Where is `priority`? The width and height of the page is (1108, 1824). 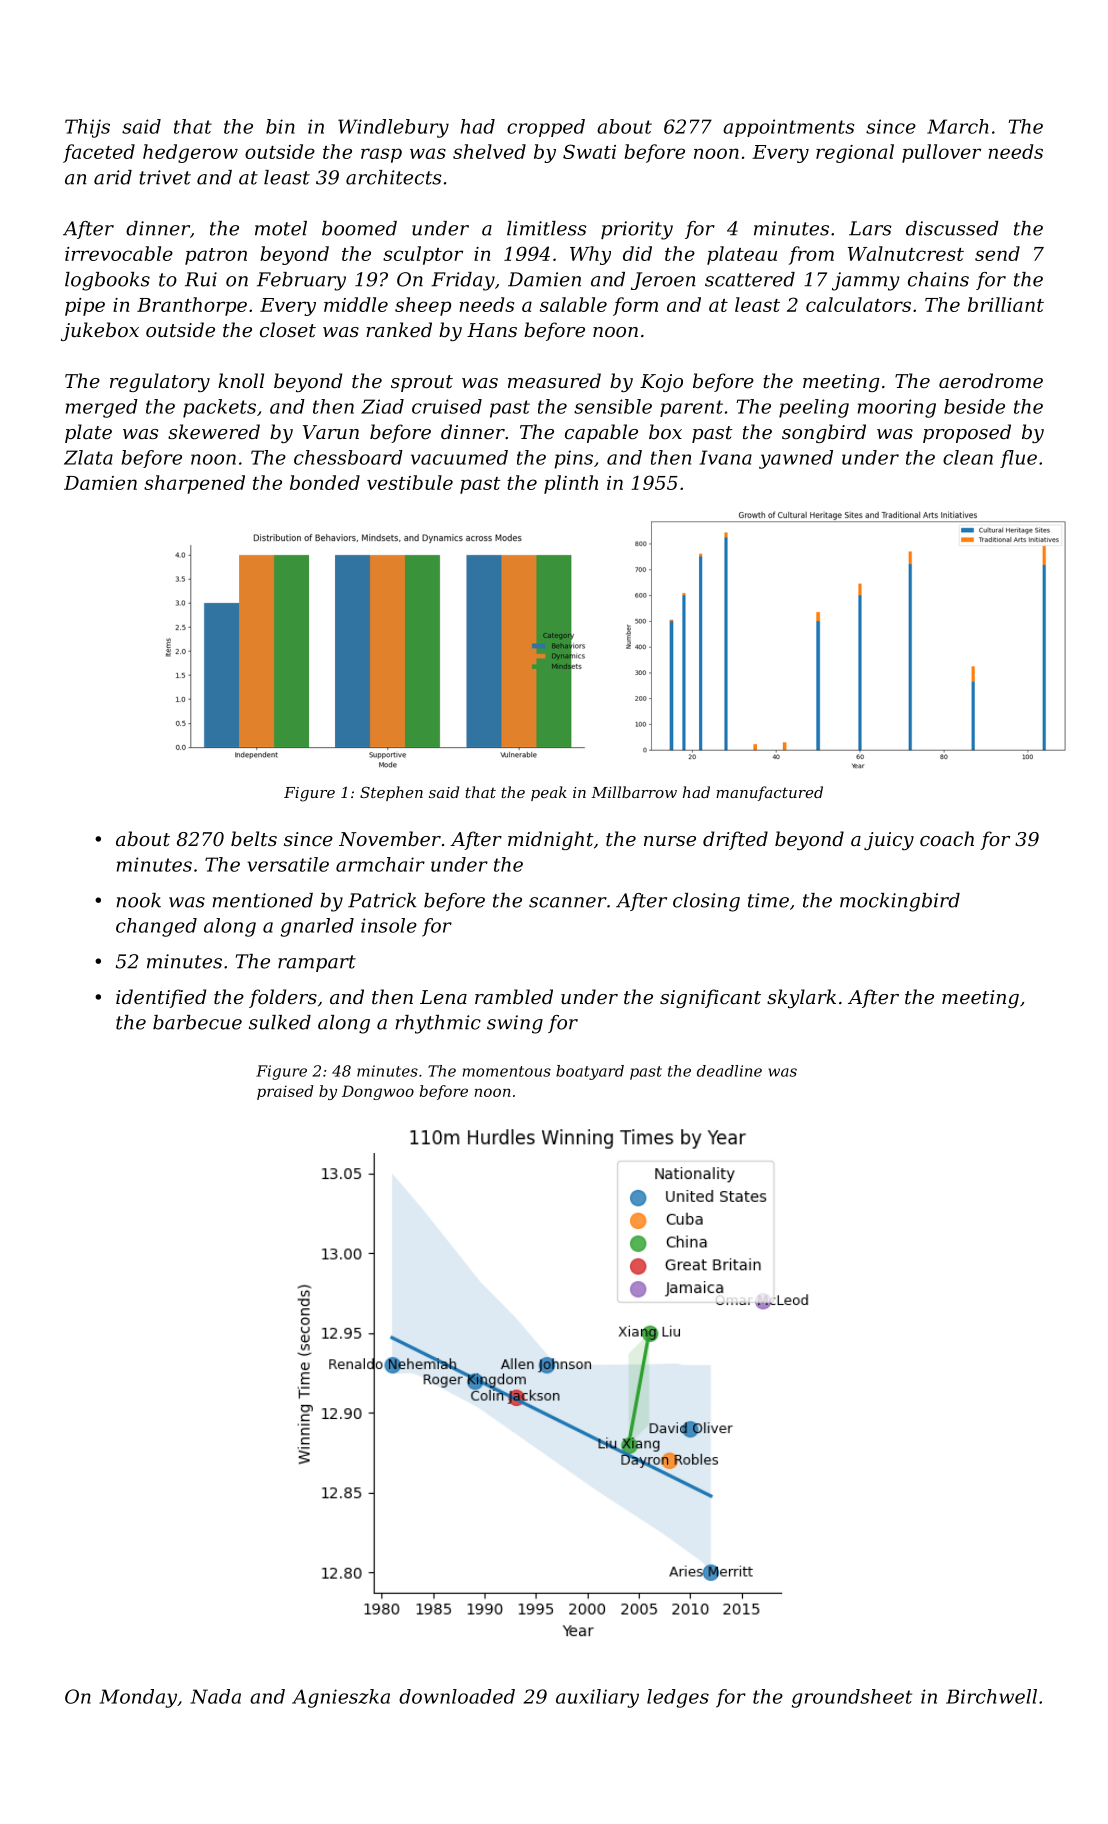
priority is located at coordinates (637, 230).
